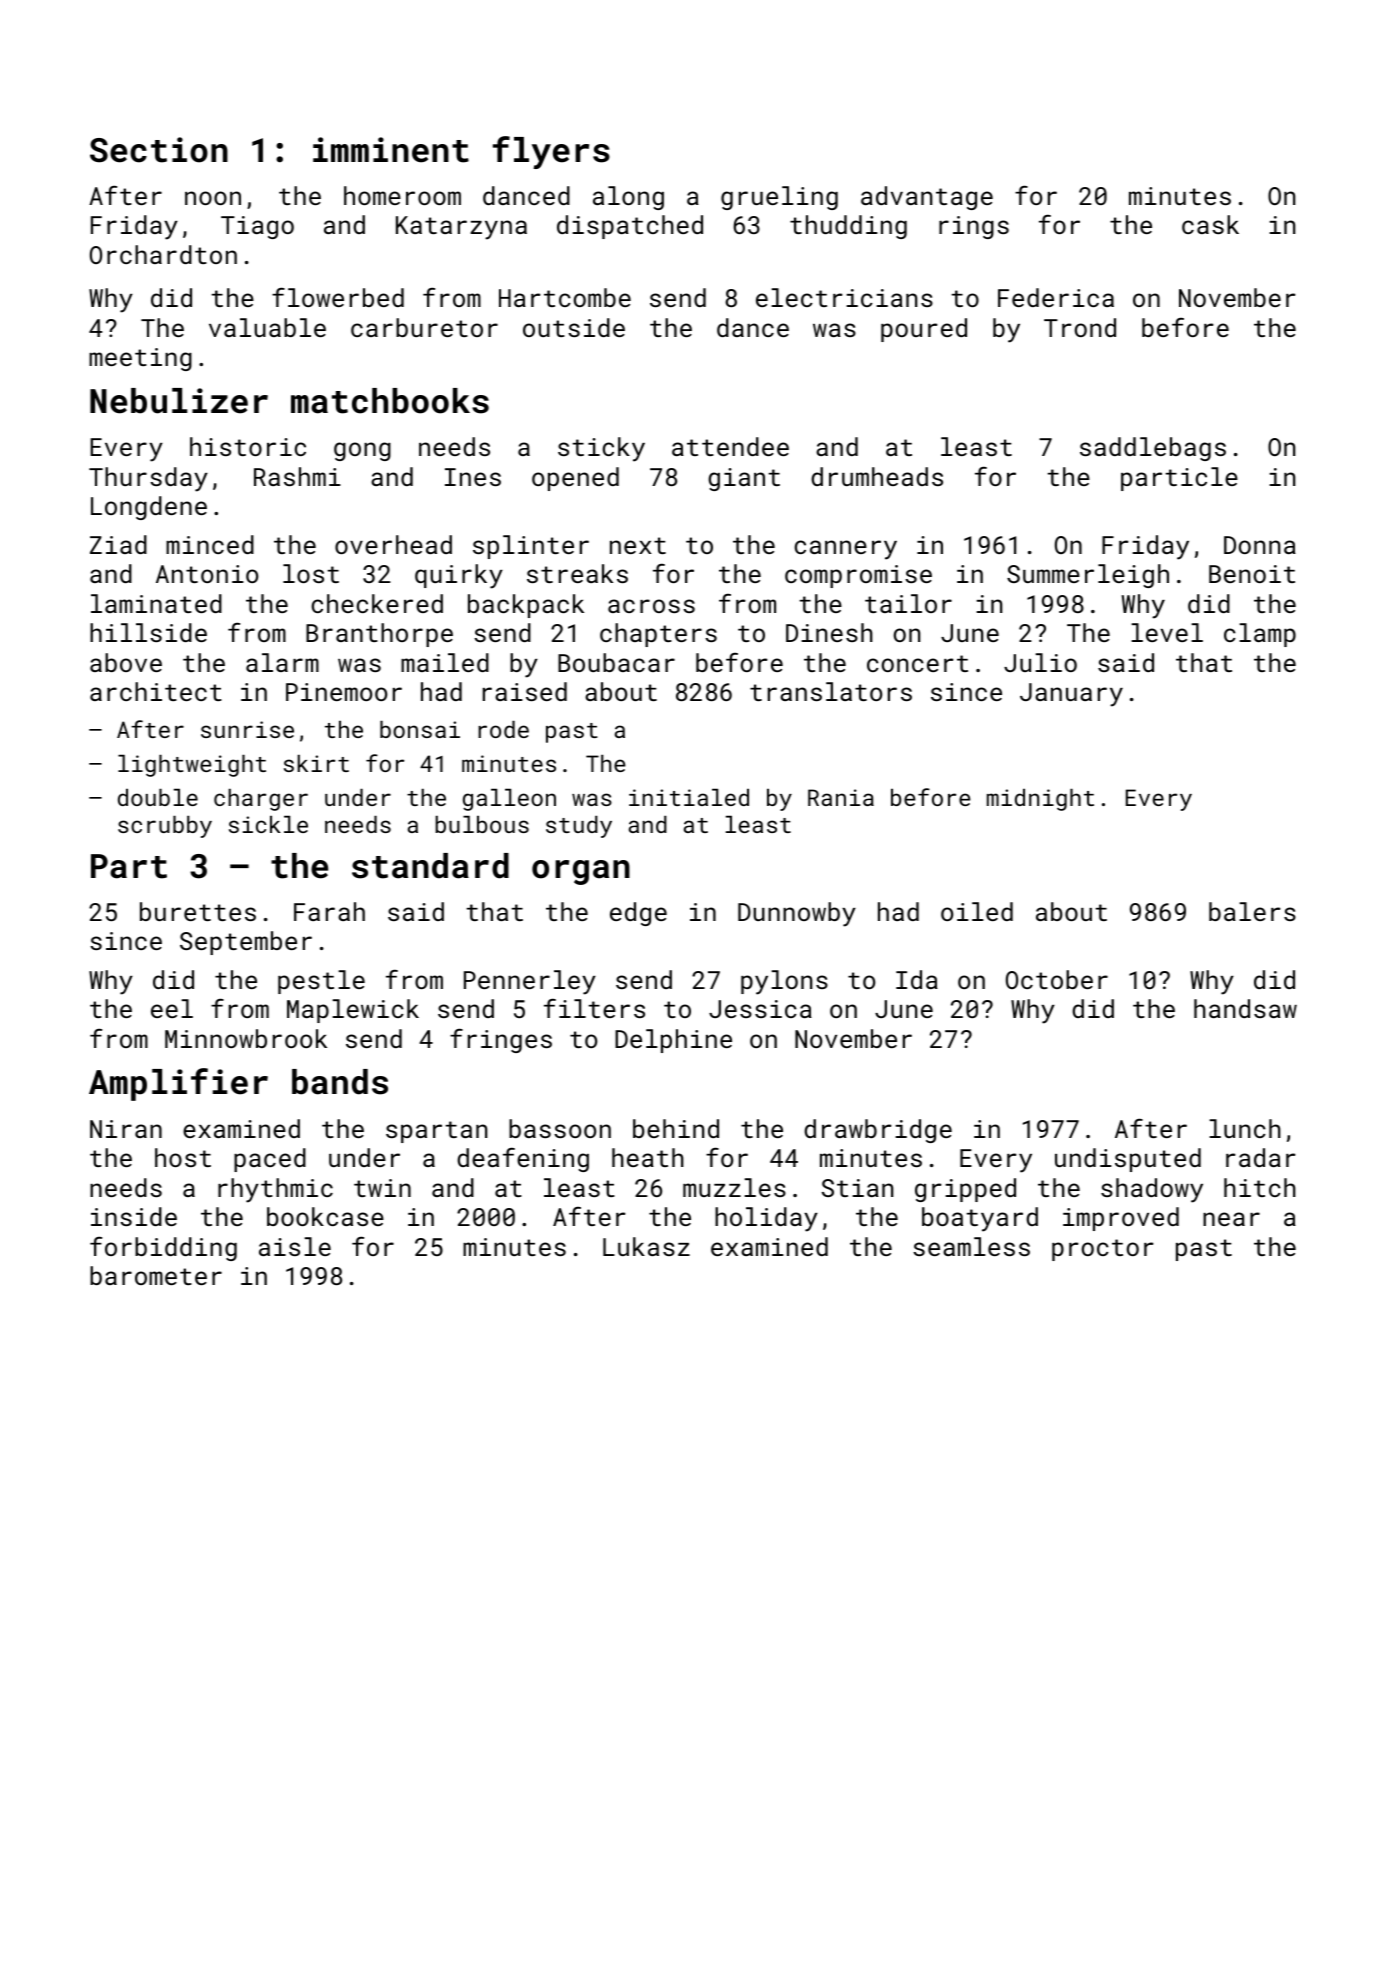 The image size is (1386, 1969). I want to click on Amplifier, so click(178, 1084).
